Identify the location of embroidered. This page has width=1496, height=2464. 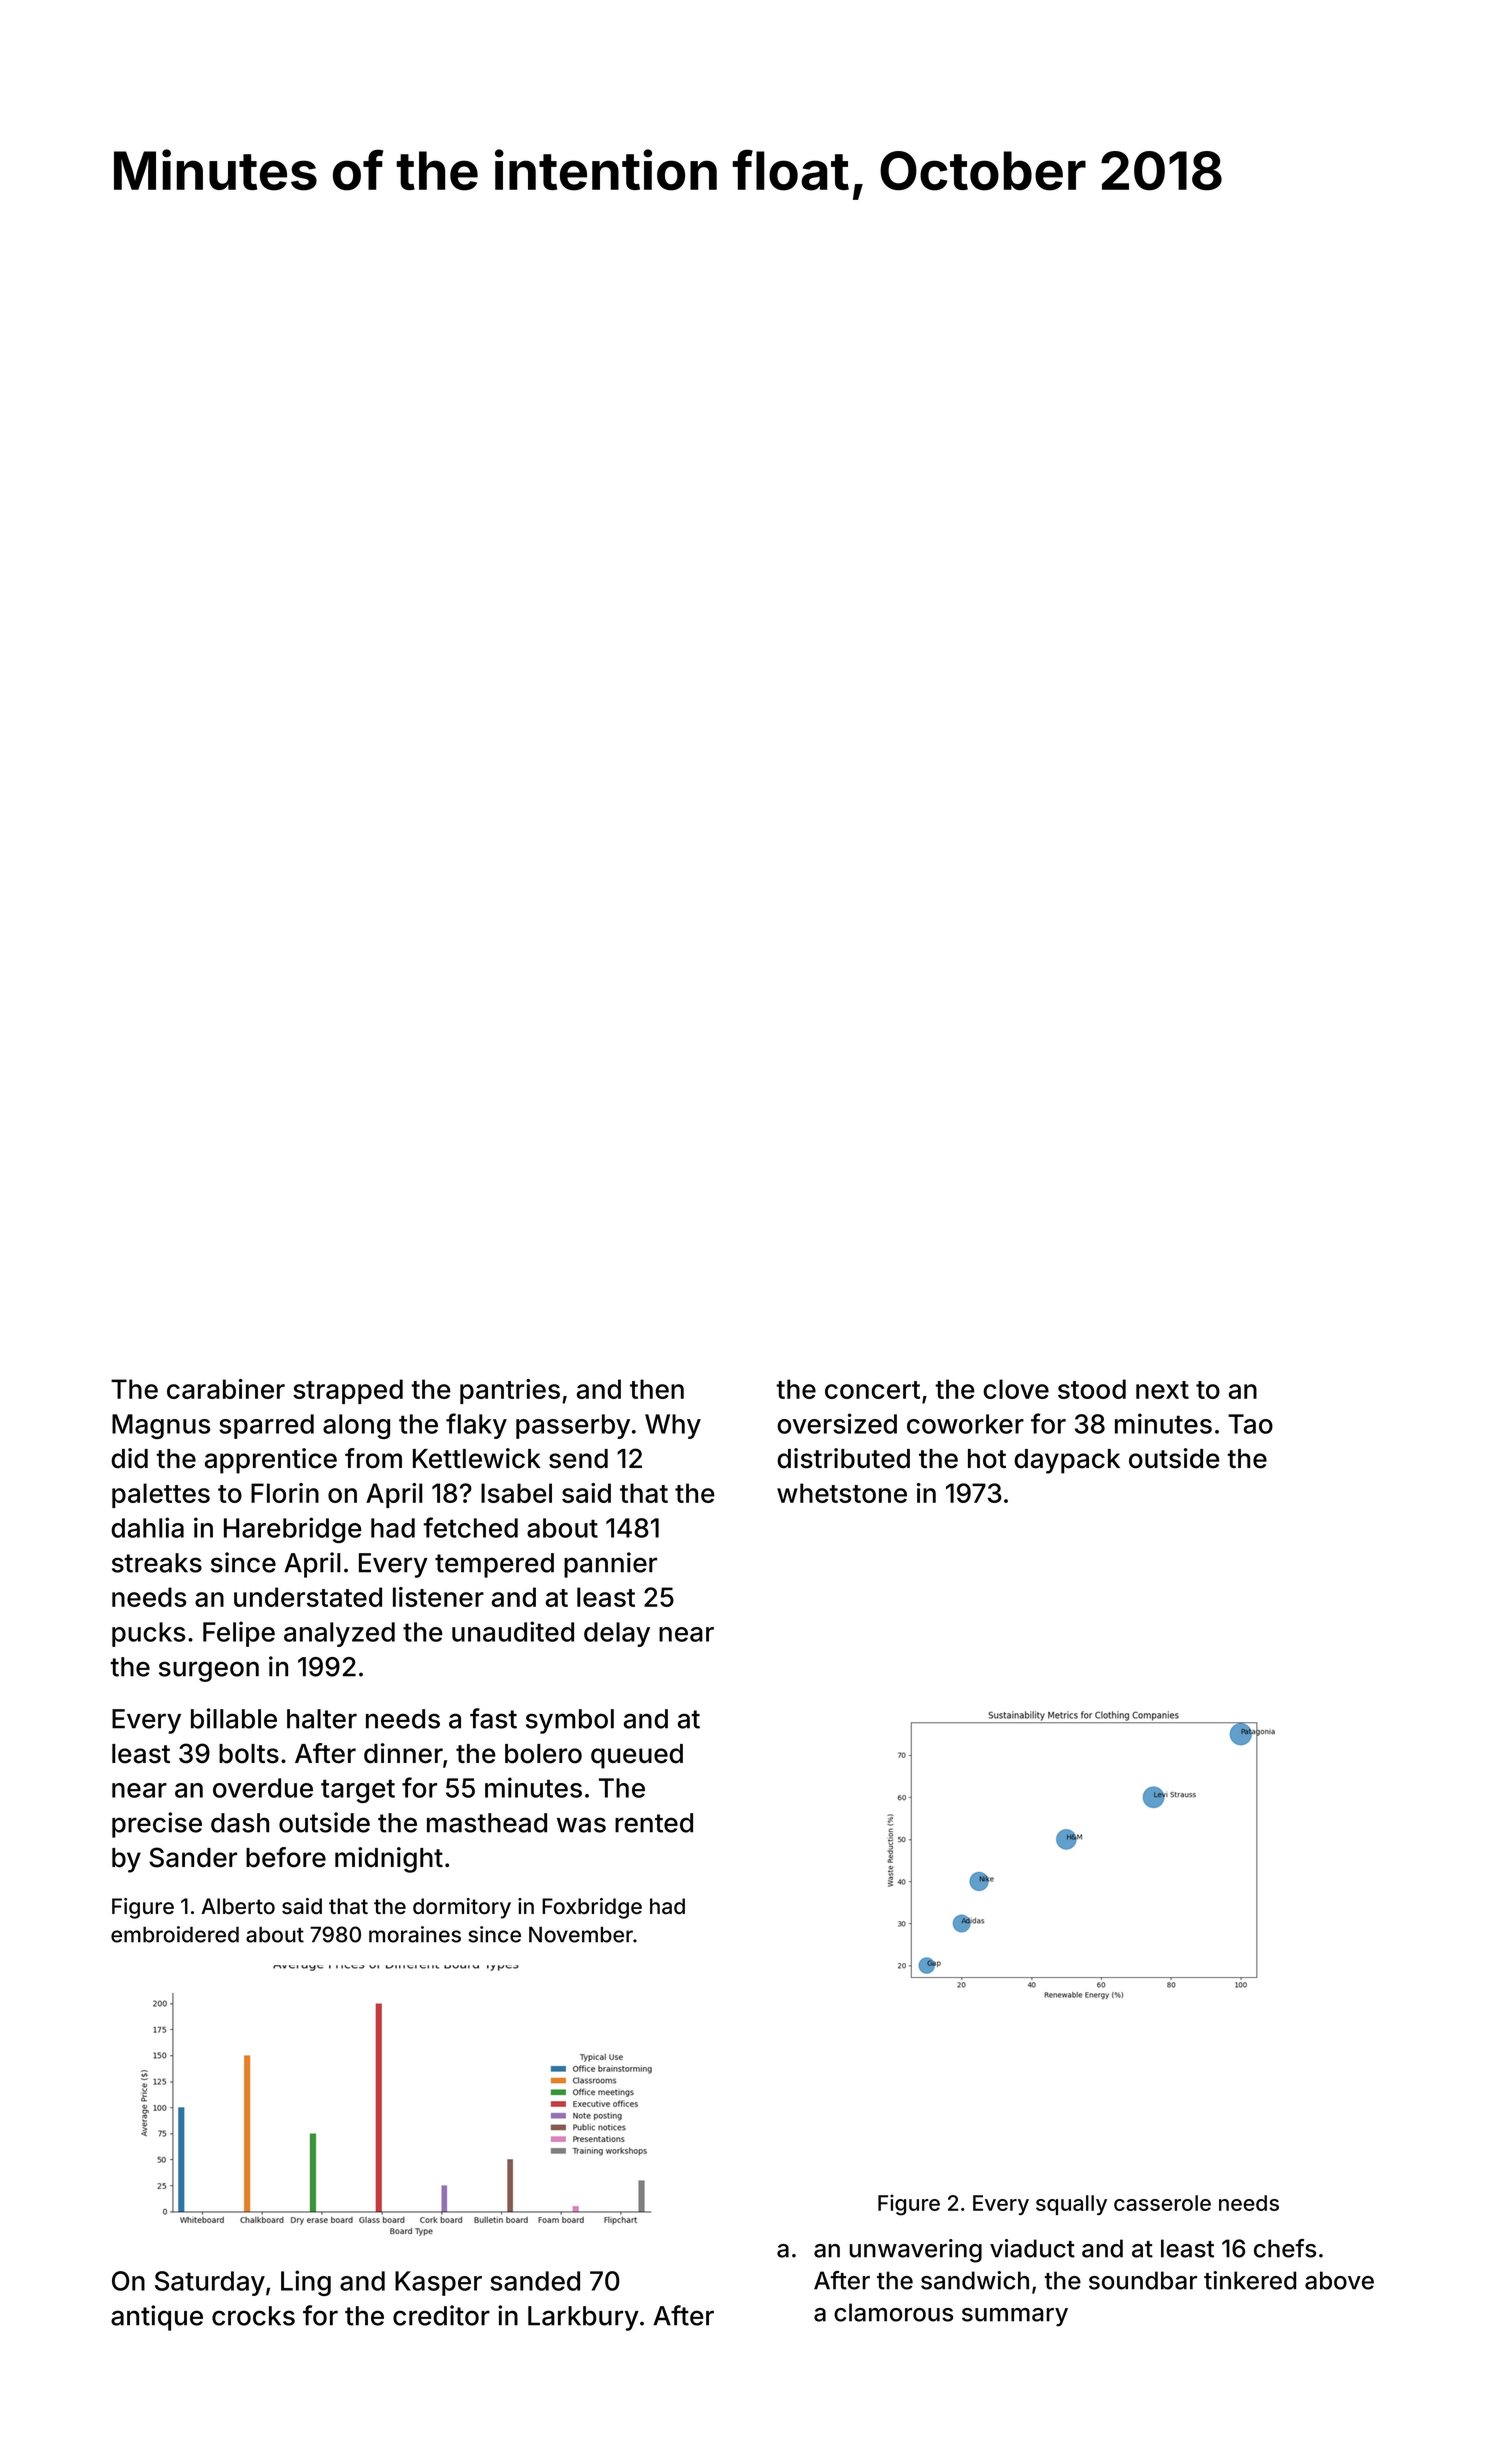
(175, 1934).
